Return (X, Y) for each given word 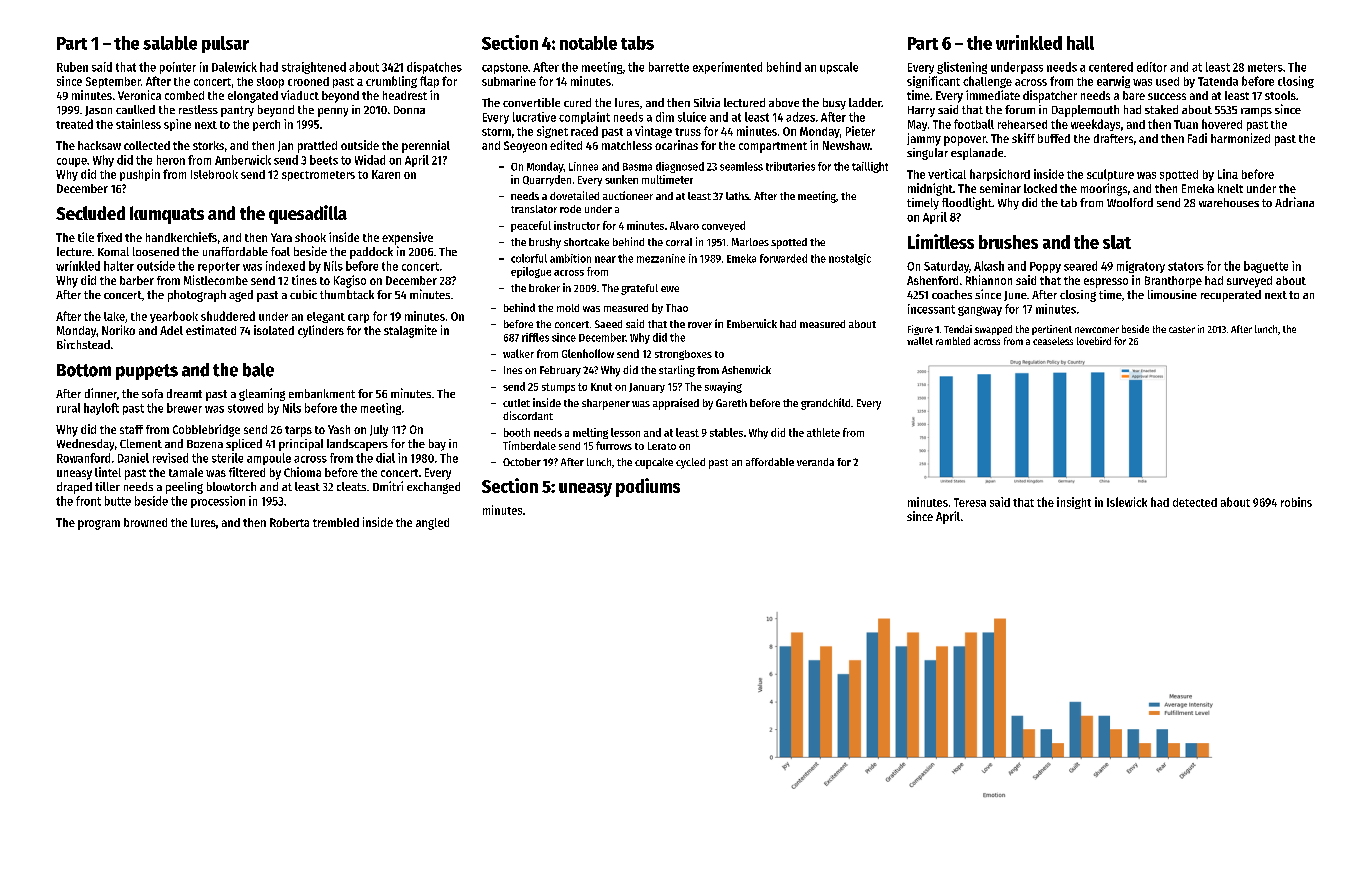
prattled (317, 147)
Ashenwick (746, 369)
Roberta (289, 522)
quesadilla (308, 214)
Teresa (970, 502)
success (1167, 96)
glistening (962, 68)
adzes (800, 117)
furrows (614, 445)
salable (170, 43)
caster (1182, 329)
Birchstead (83, 344)
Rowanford (83, 458)
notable (588, 43)
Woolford (1130, 202)
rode (570, 209)
